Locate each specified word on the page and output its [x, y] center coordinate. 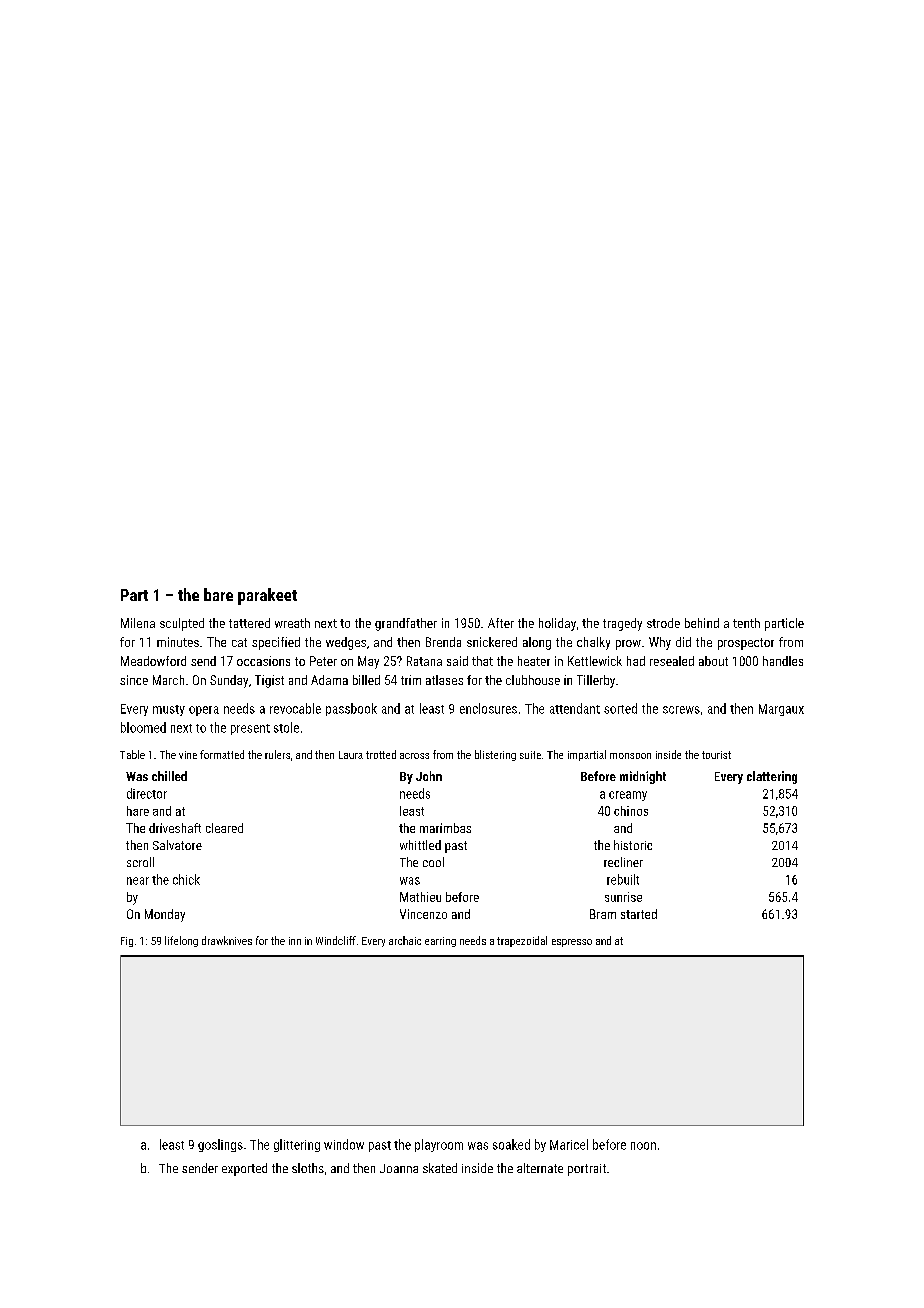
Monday [165, 915]
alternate [540, 1168]
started [639, 914]
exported [244, 1169]
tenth [746, 623]
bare [218, 594]
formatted [222, 754]
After [501, 623]
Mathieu [420, 897]
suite [530, 755]
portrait [587, 1170]
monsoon [630, 756]
